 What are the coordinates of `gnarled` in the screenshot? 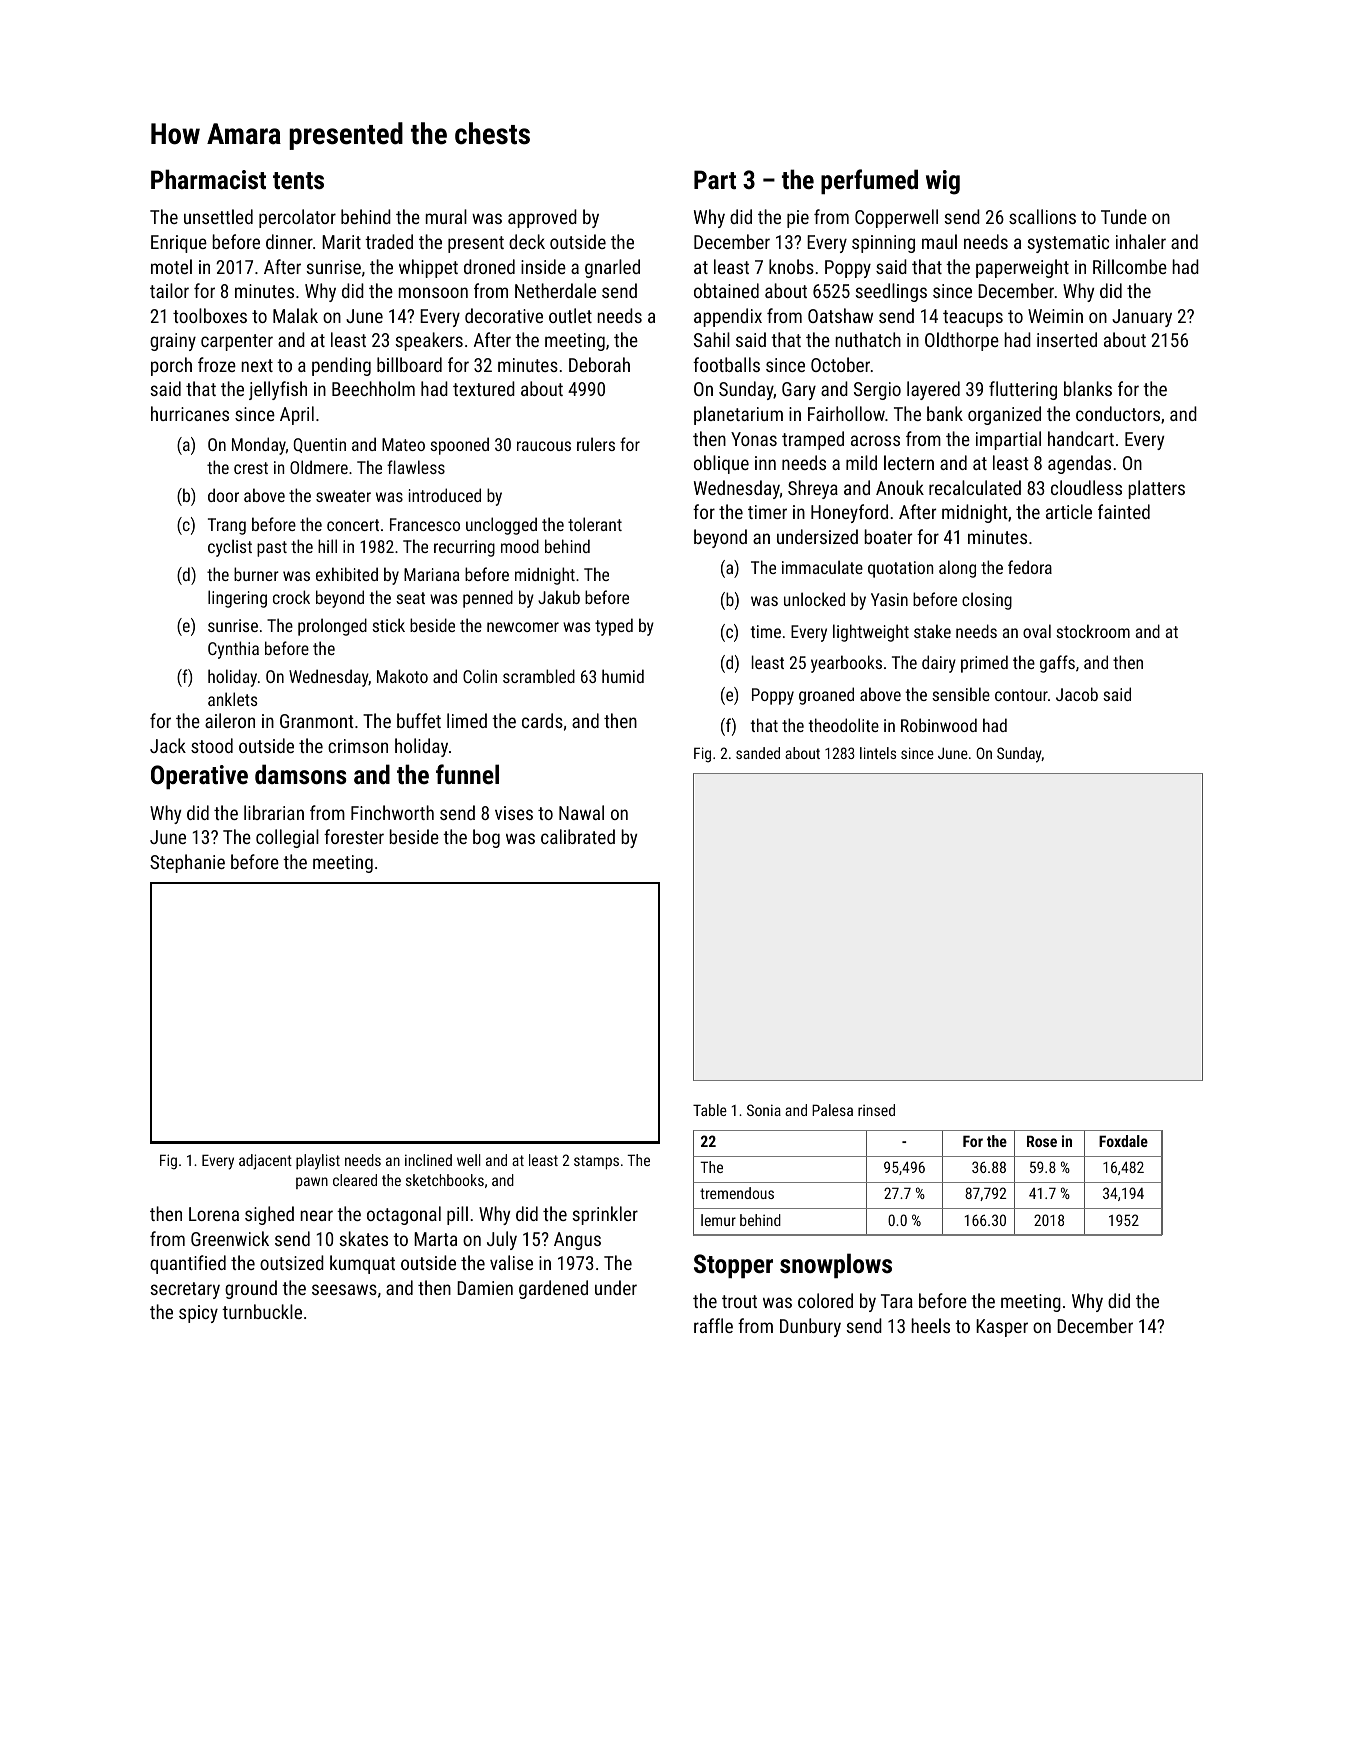 It's located at (612, 268).
